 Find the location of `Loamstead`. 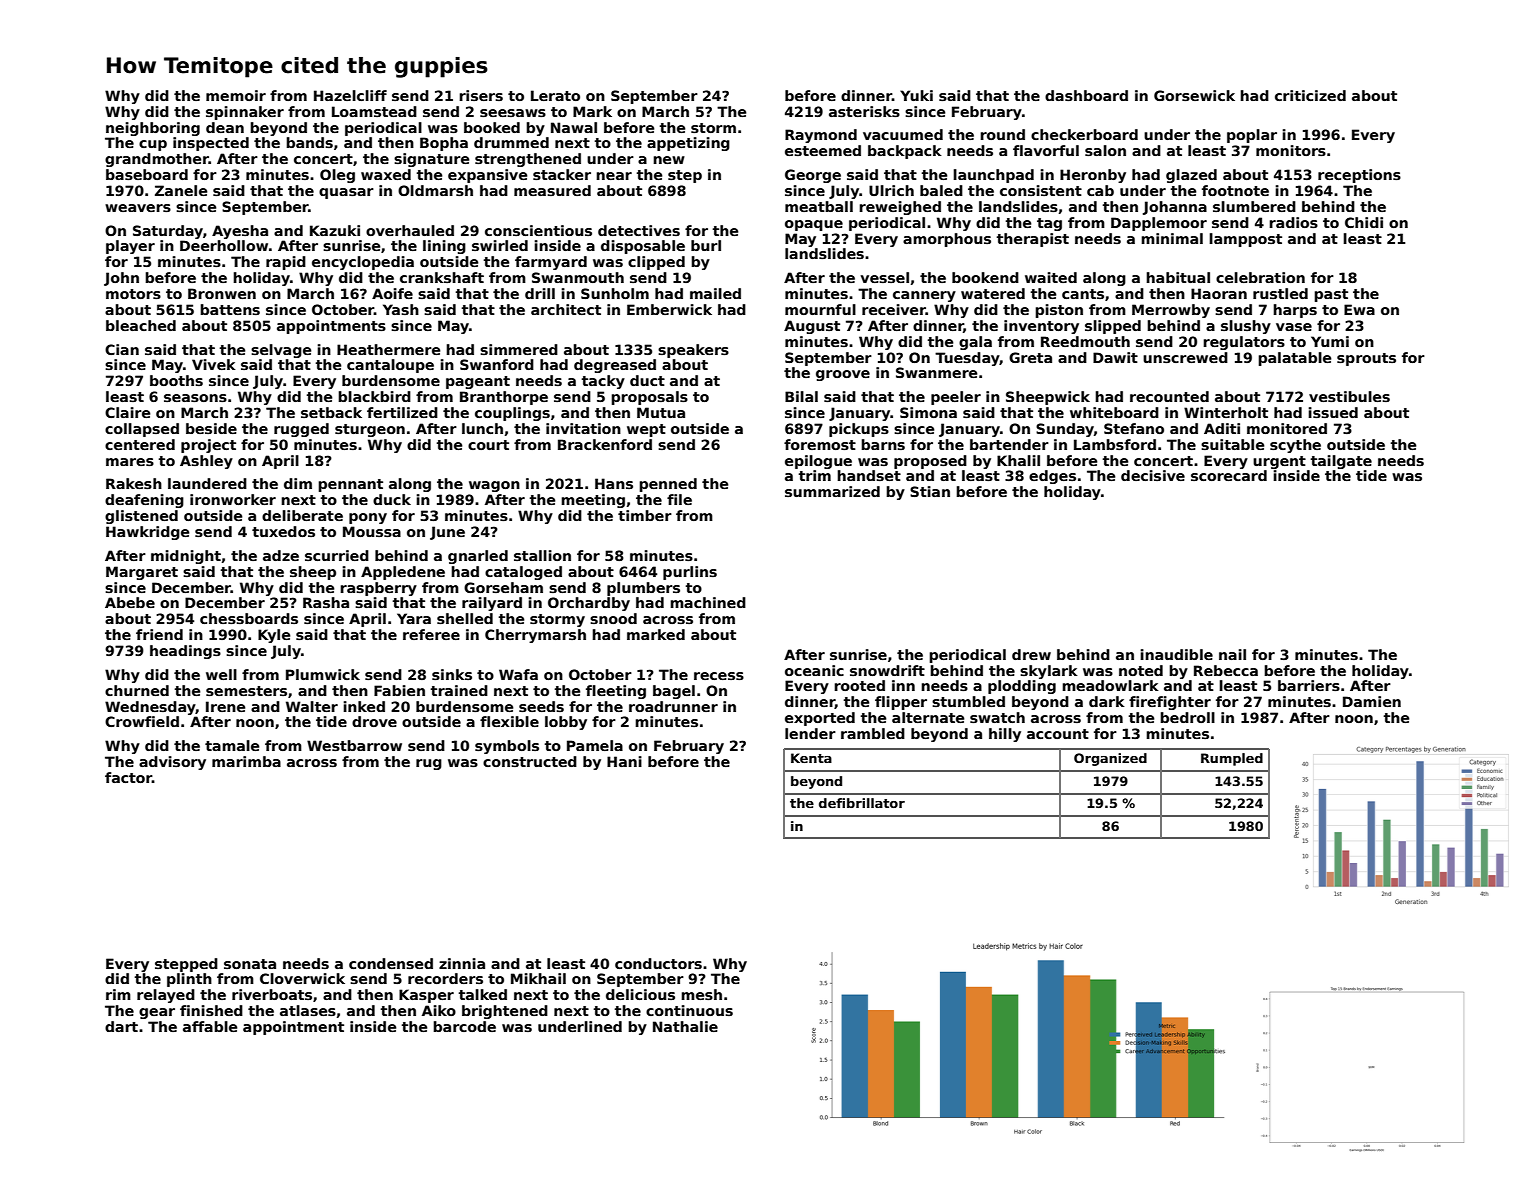

Loamstead is located at coordinates (374, 111).
